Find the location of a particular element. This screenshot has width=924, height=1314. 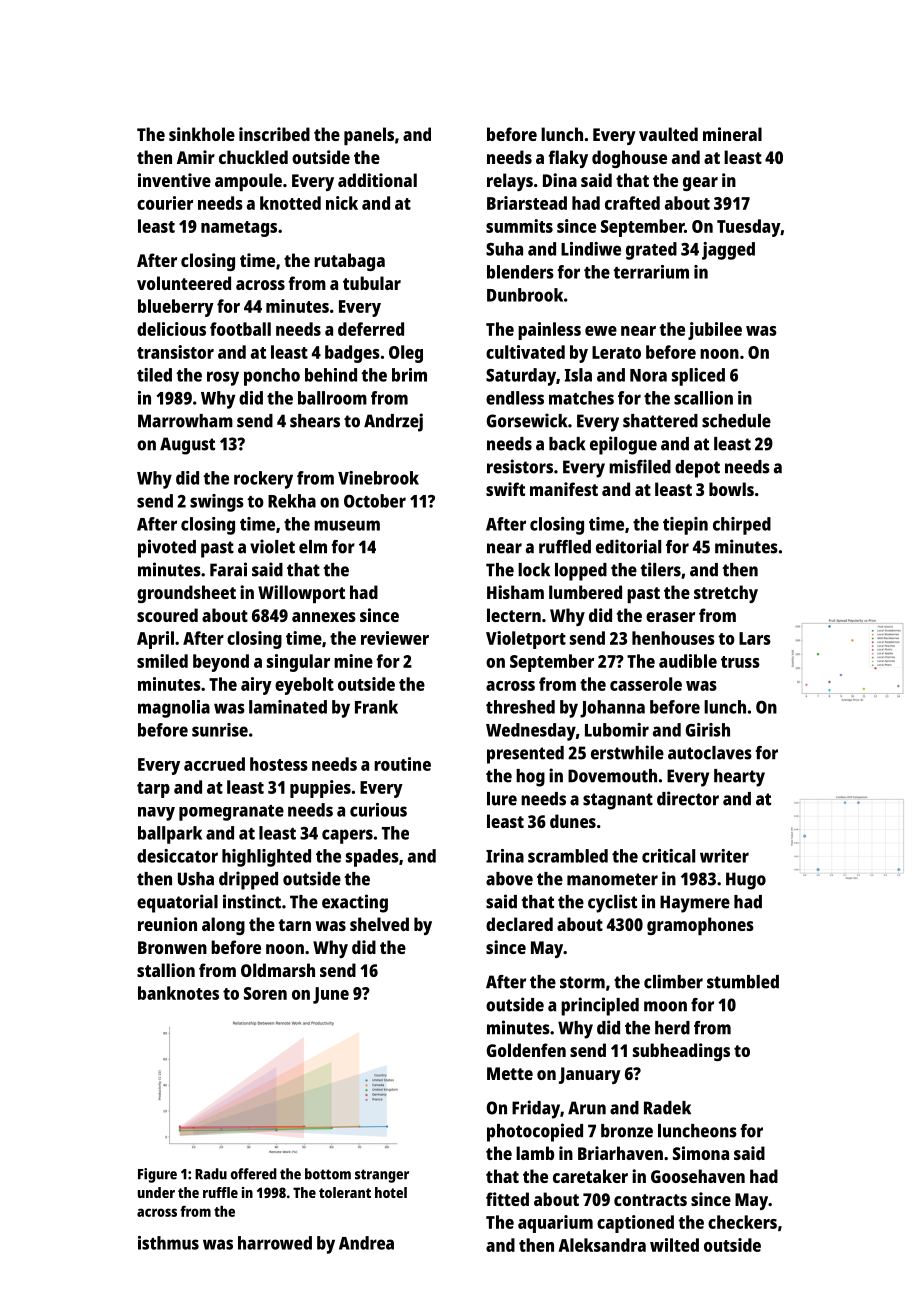

rockery is located at coordinates (263, 480).
